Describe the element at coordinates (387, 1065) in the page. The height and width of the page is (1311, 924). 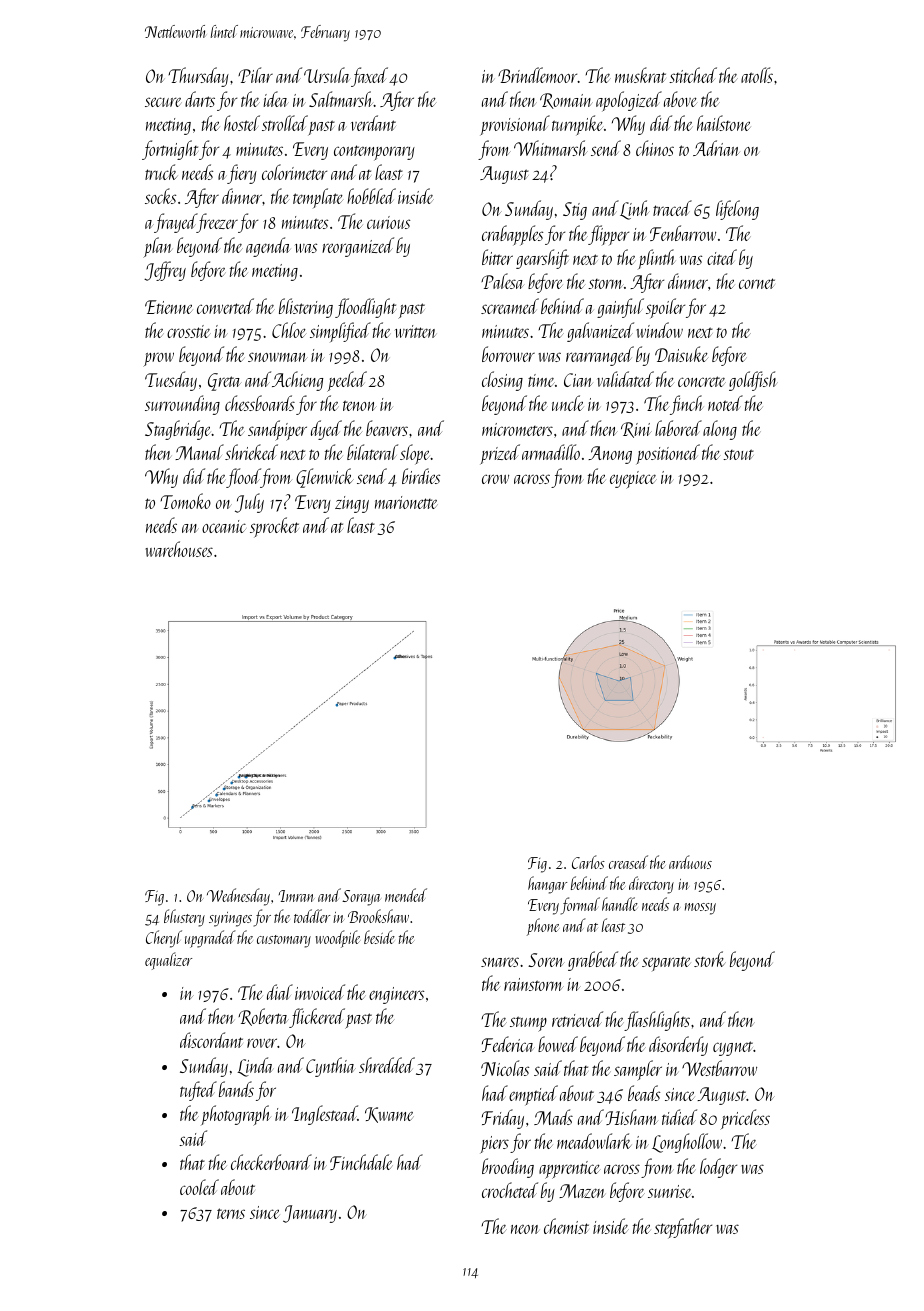
I see `shredded` at that location.
